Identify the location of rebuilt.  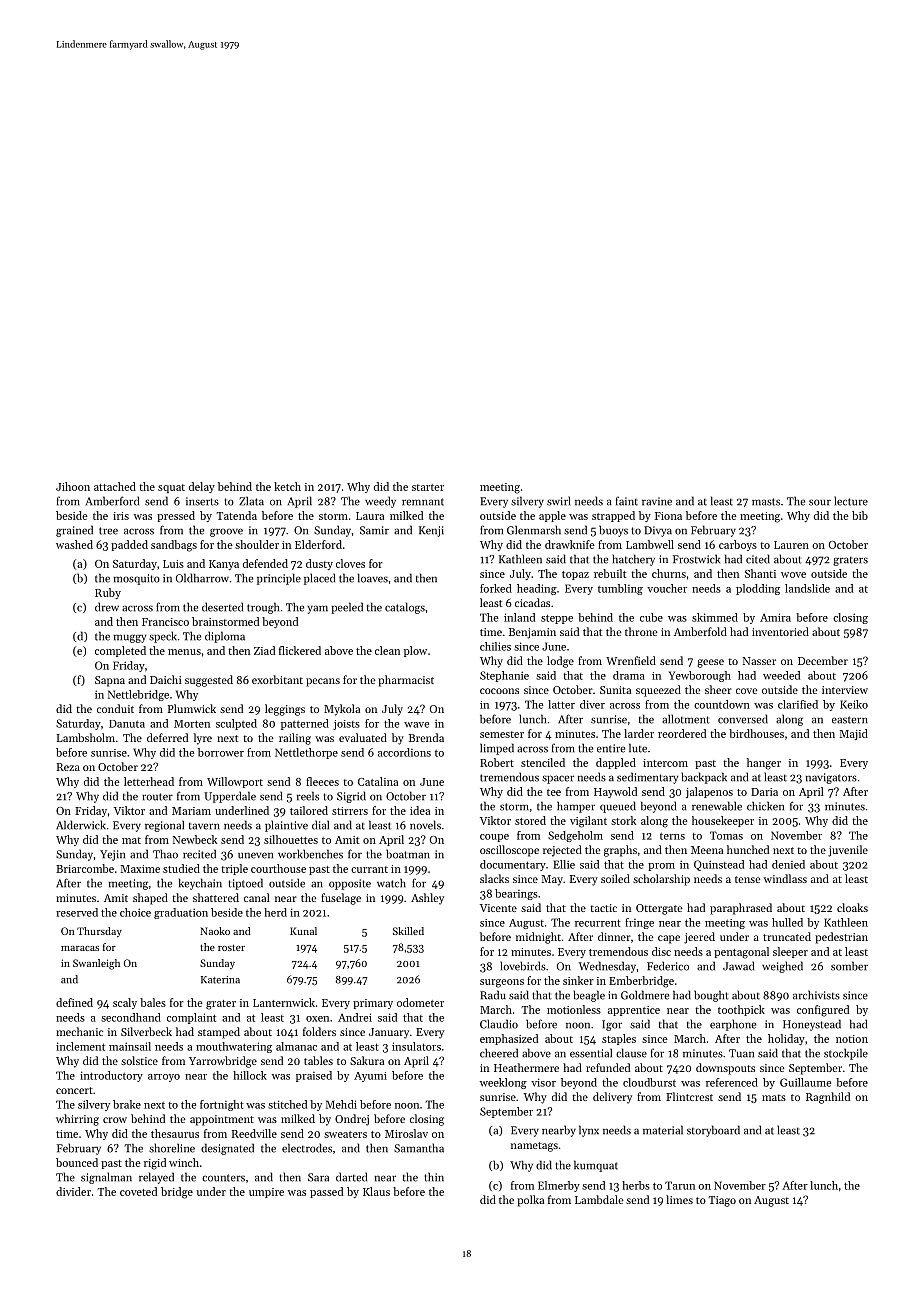
(610, 573).
